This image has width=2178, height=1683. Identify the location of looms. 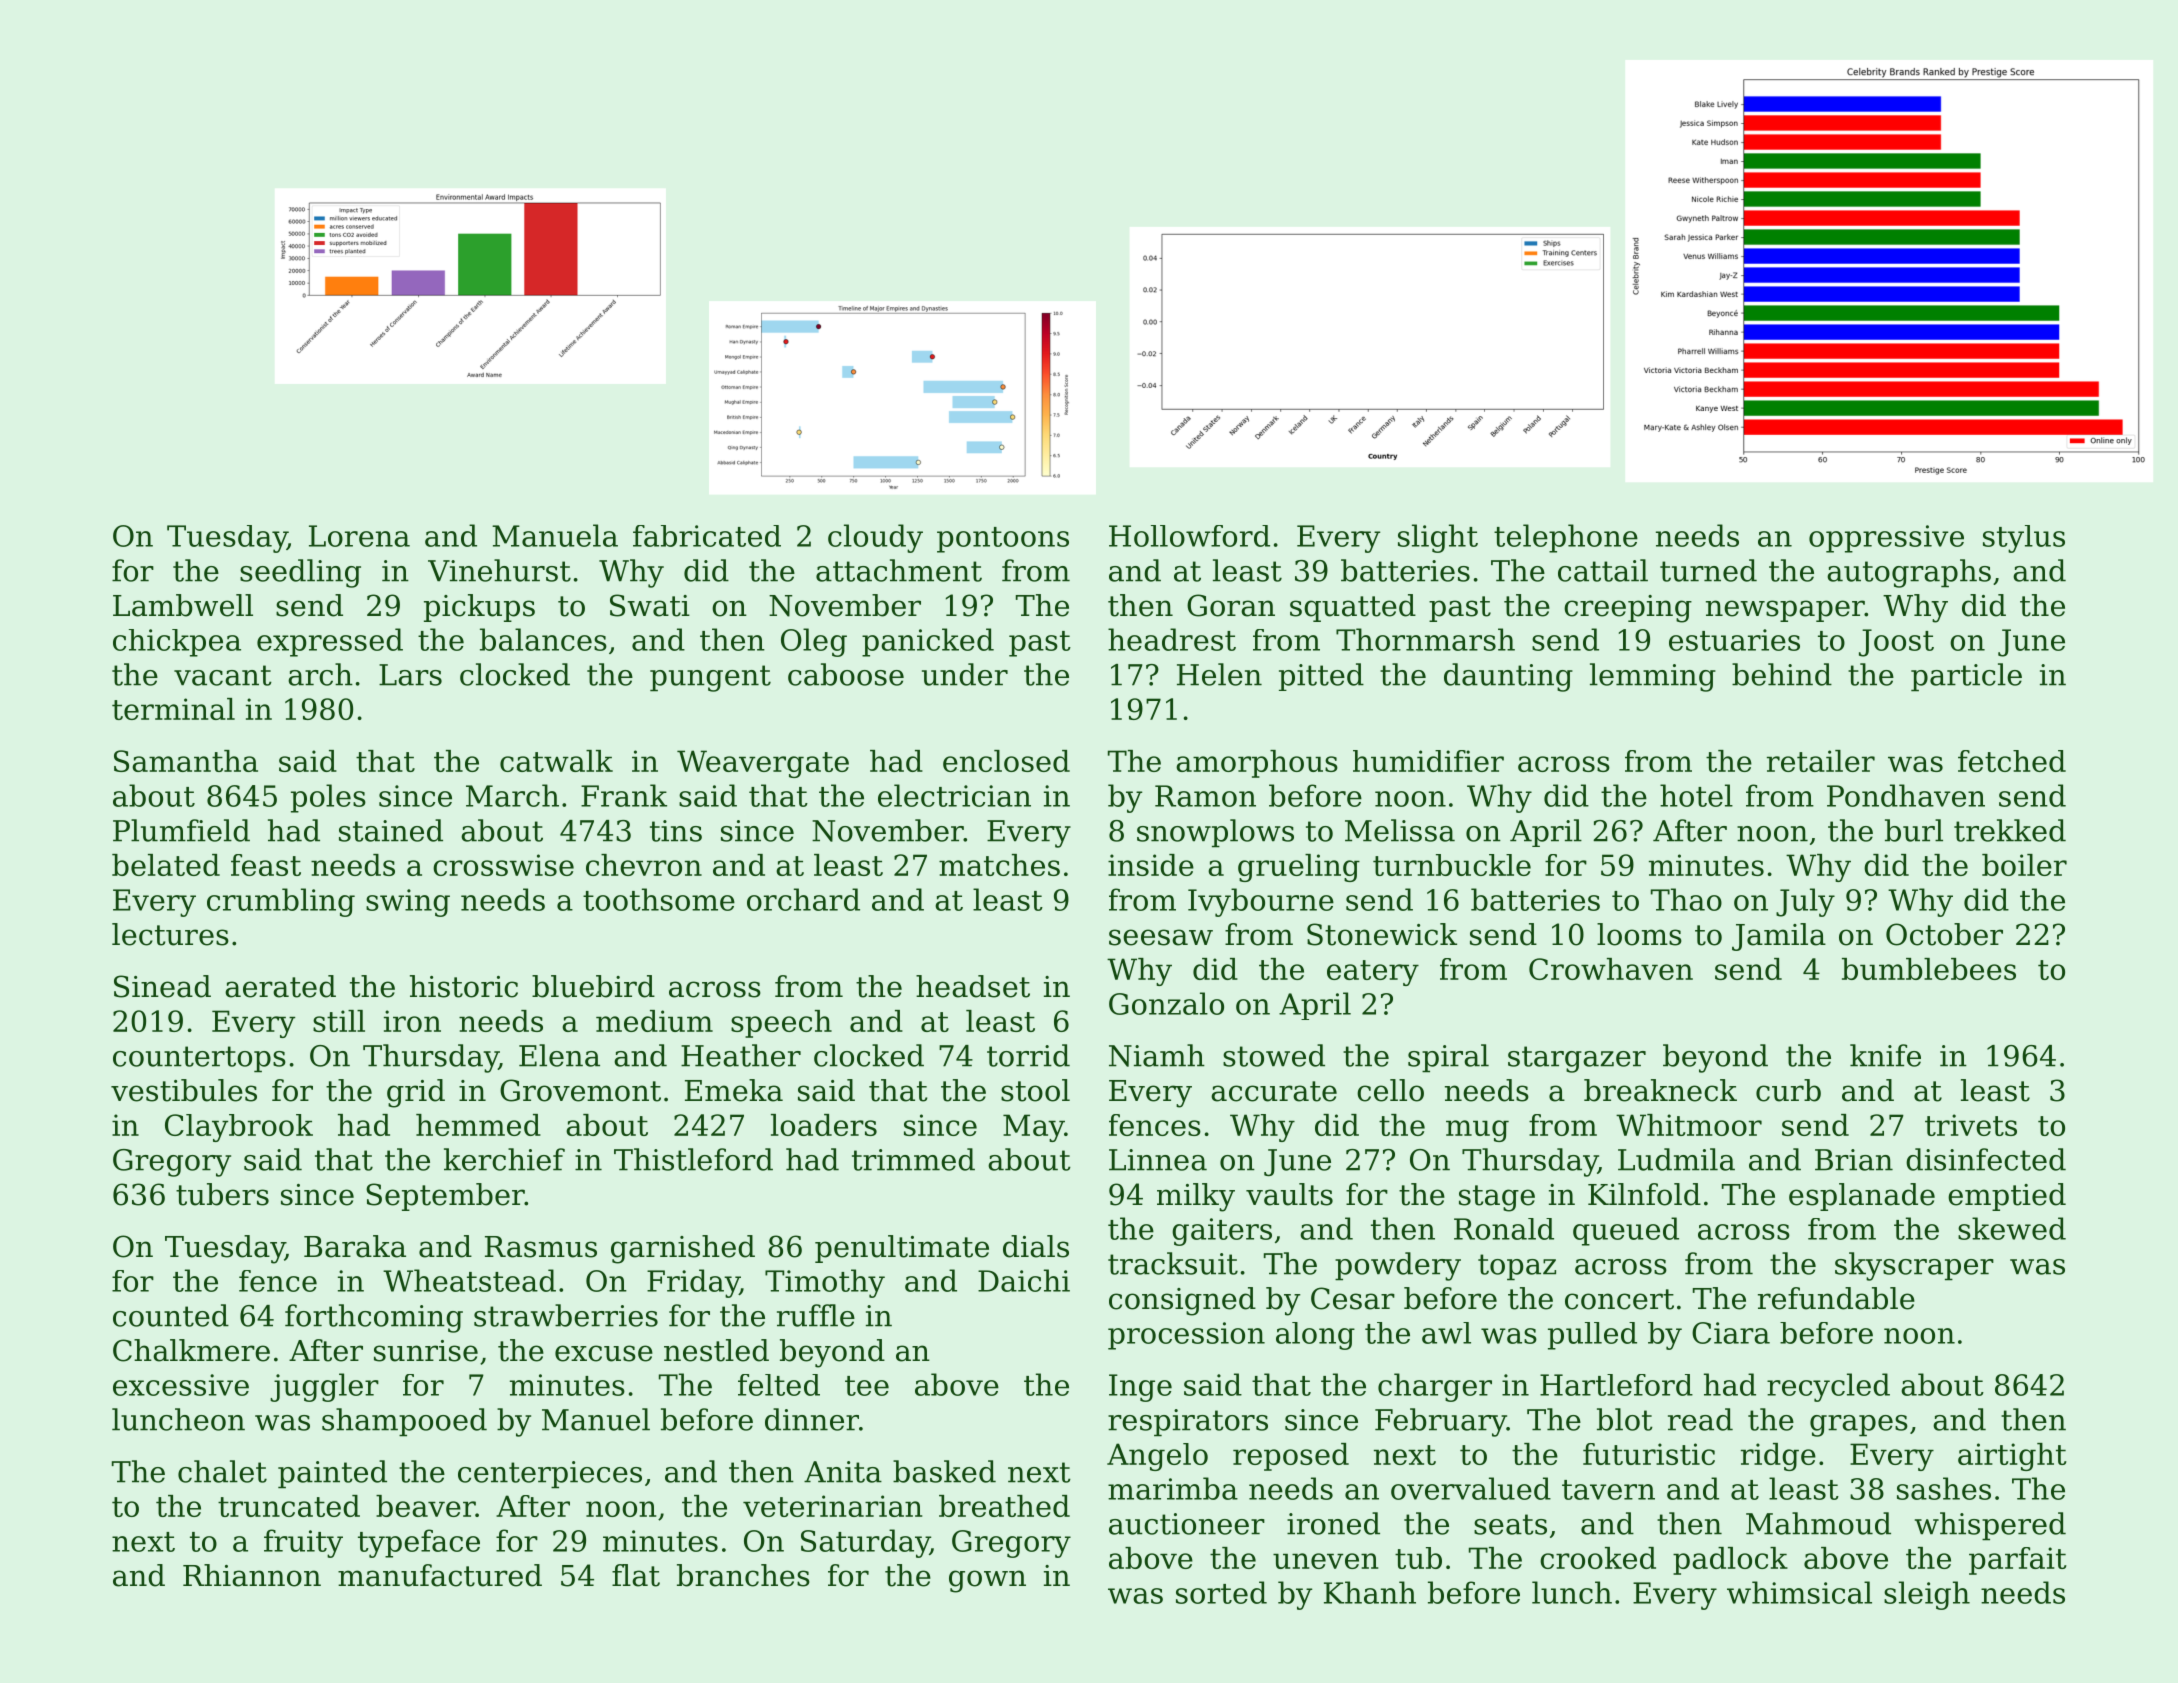
(1639, 934).
